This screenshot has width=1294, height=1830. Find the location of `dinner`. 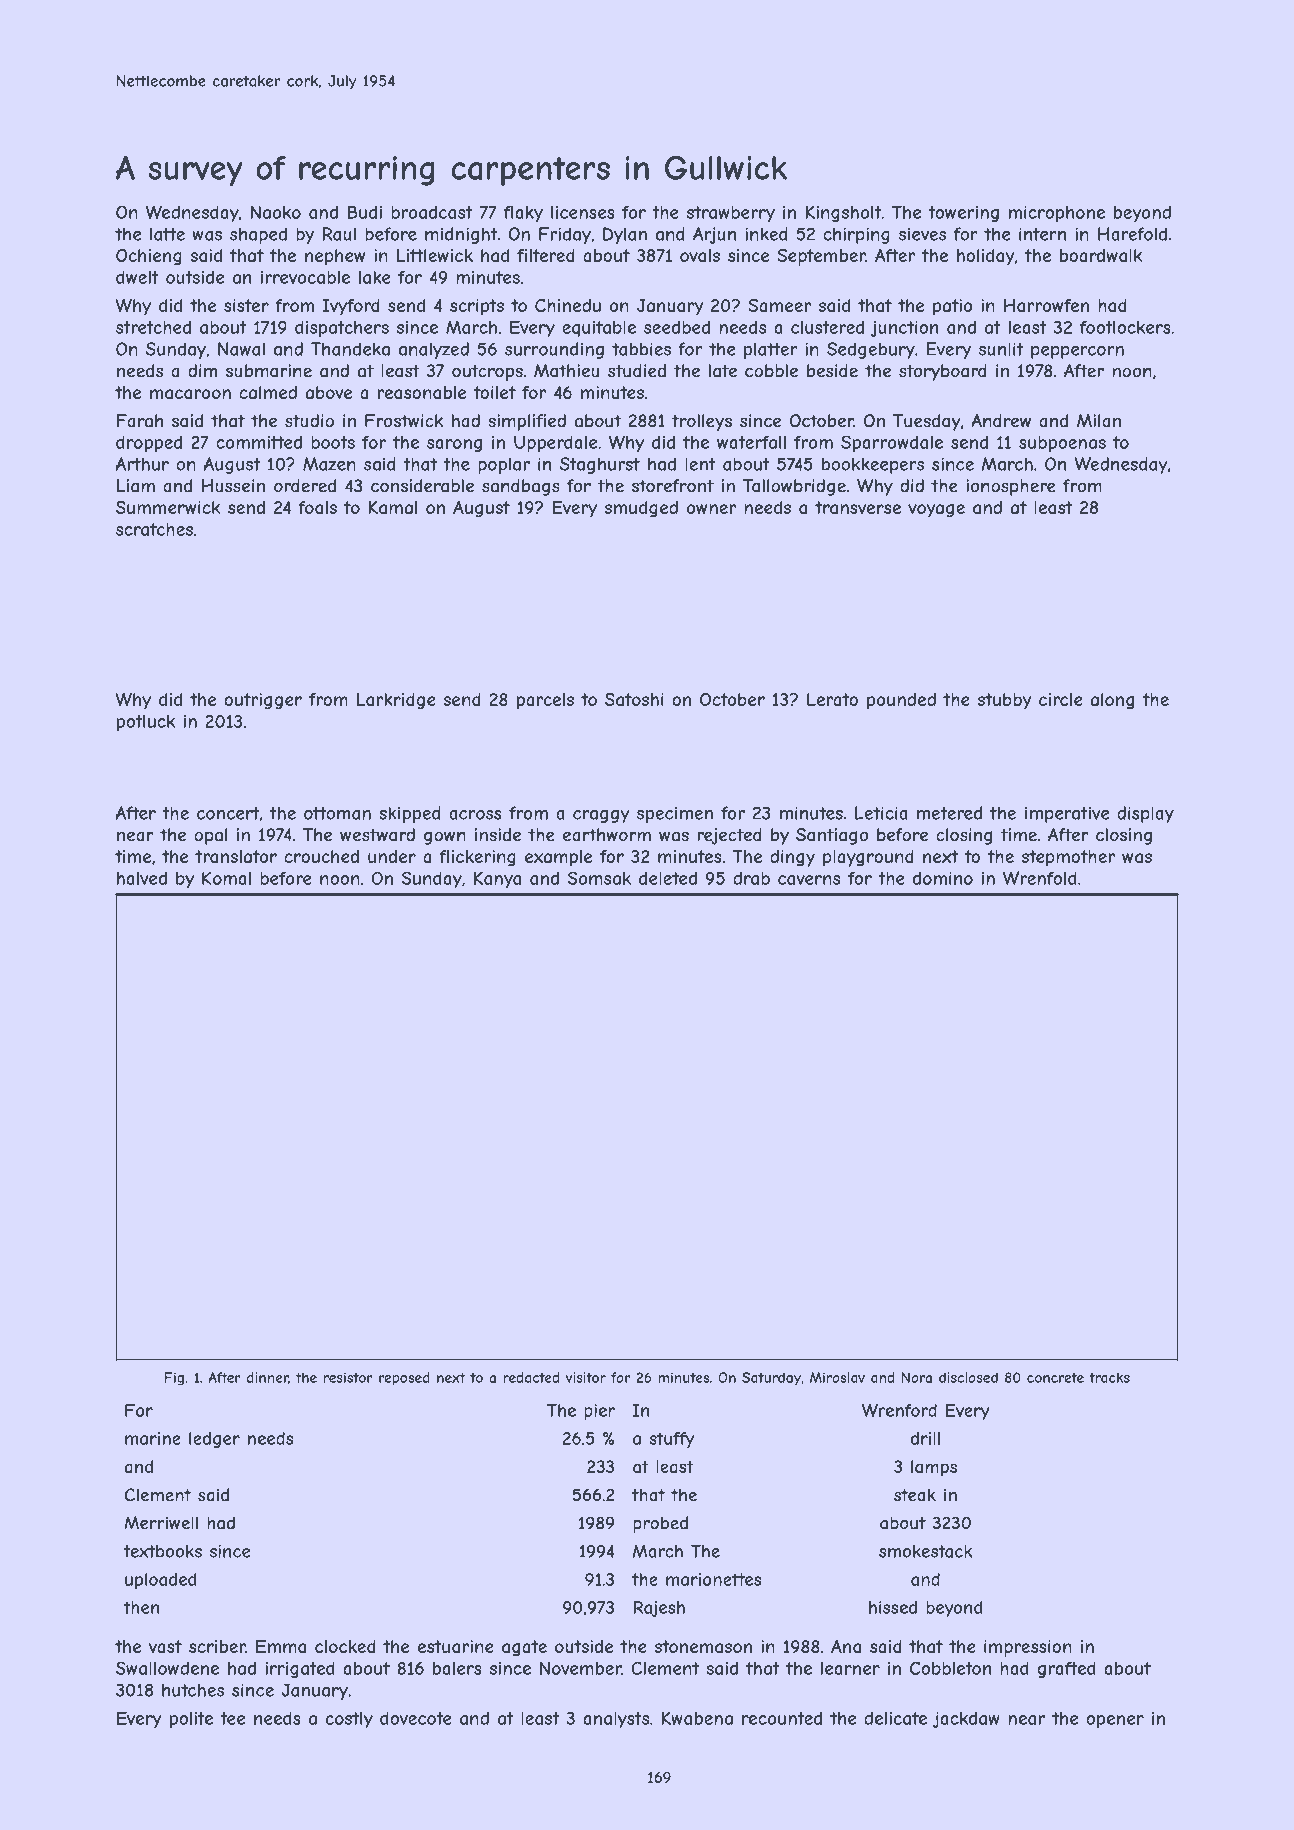

dinner is located at coordinates (268, 1378).
